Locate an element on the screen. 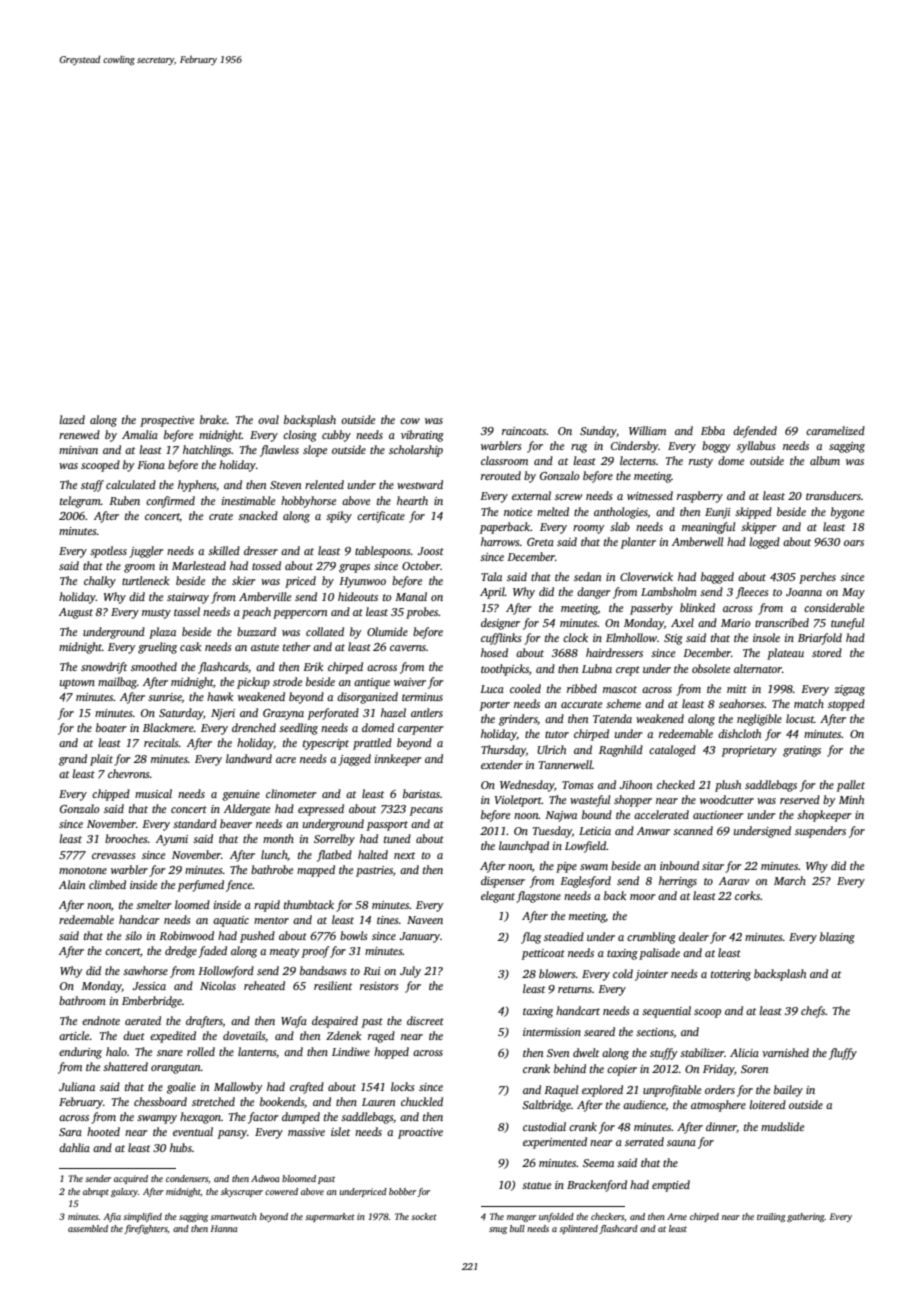 This screenshot has width=924, height=1308. January is located at coordinates (420, 937).
